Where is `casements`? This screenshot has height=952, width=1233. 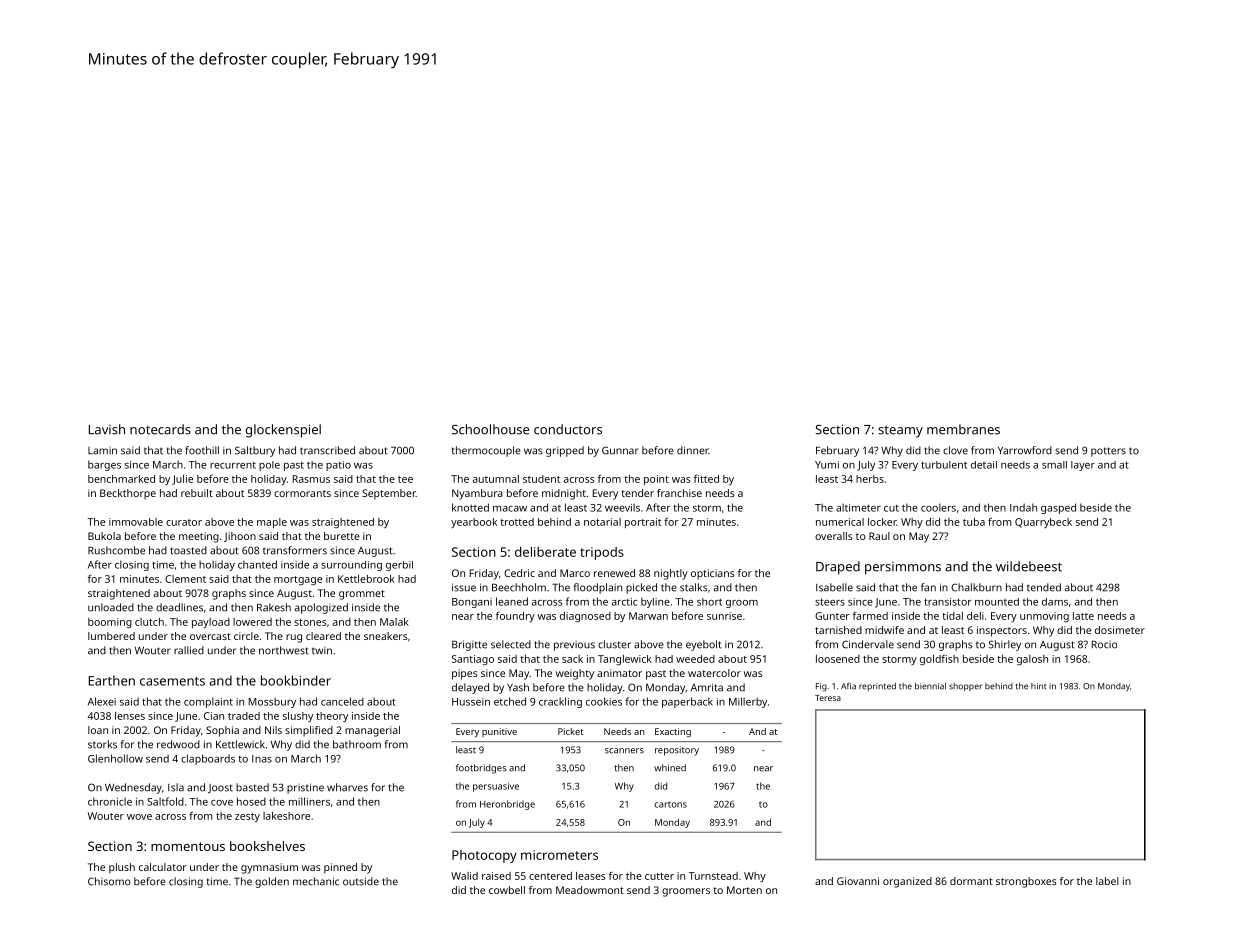
casements is located at coordinates (172, 681).
